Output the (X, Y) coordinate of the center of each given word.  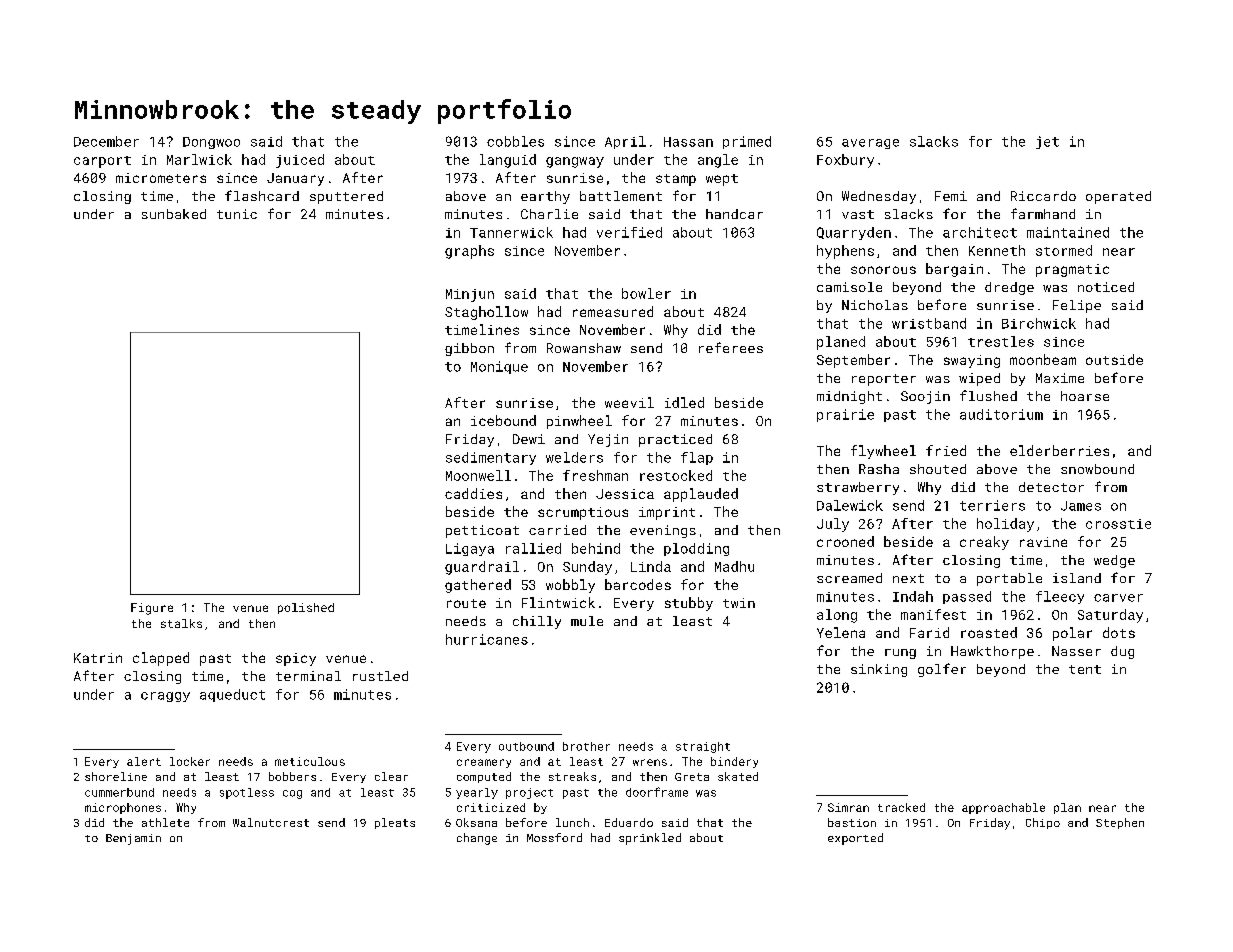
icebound (503, 420)
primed (747, 142)
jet (1047, 142)
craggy (165, 697)
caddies (473, 493)
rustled (380, 676)
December (106, 141)
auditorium (1001, 414)
